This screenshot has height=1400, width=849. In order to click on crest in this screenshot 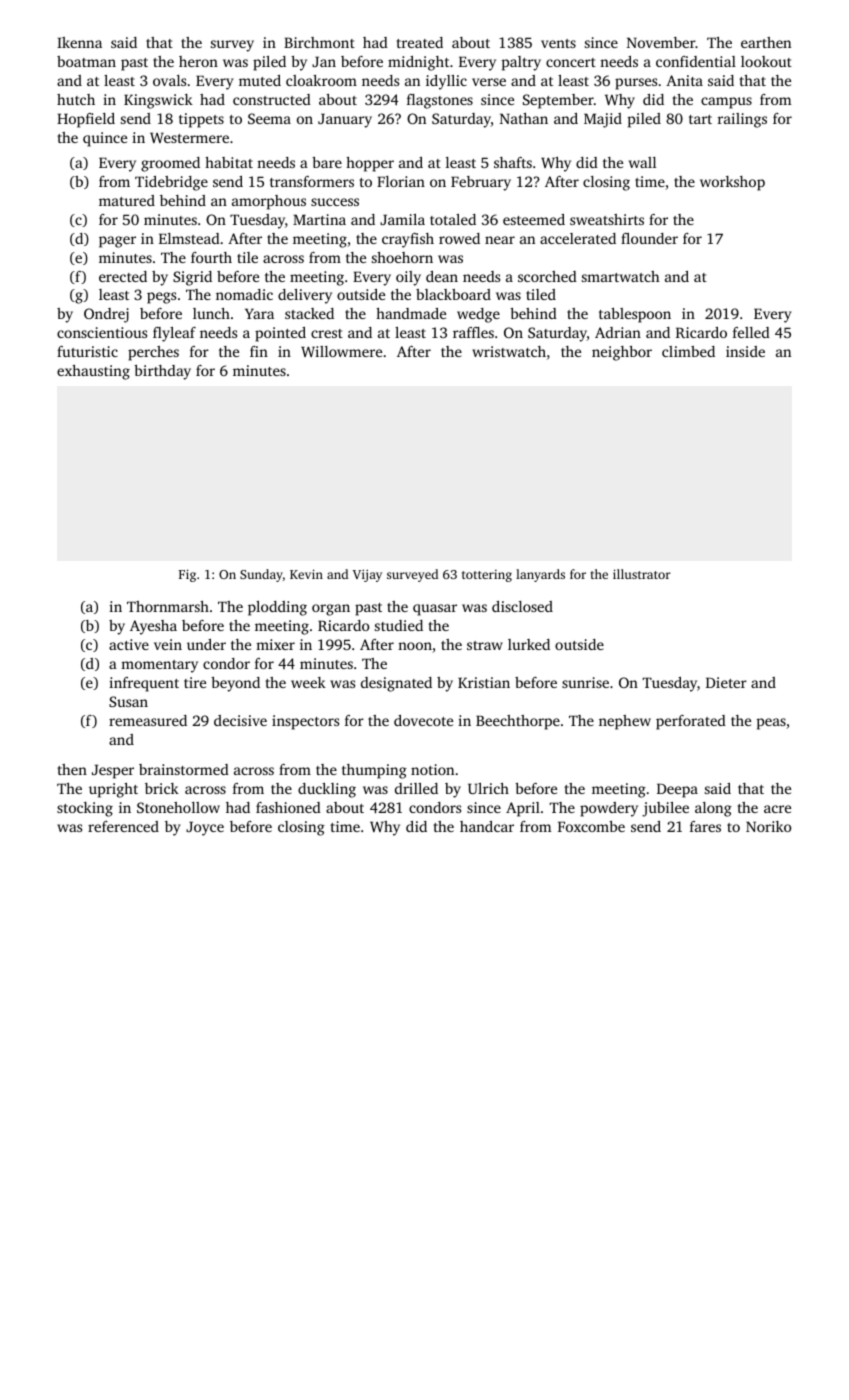, I will do `click(327, 333)`.
